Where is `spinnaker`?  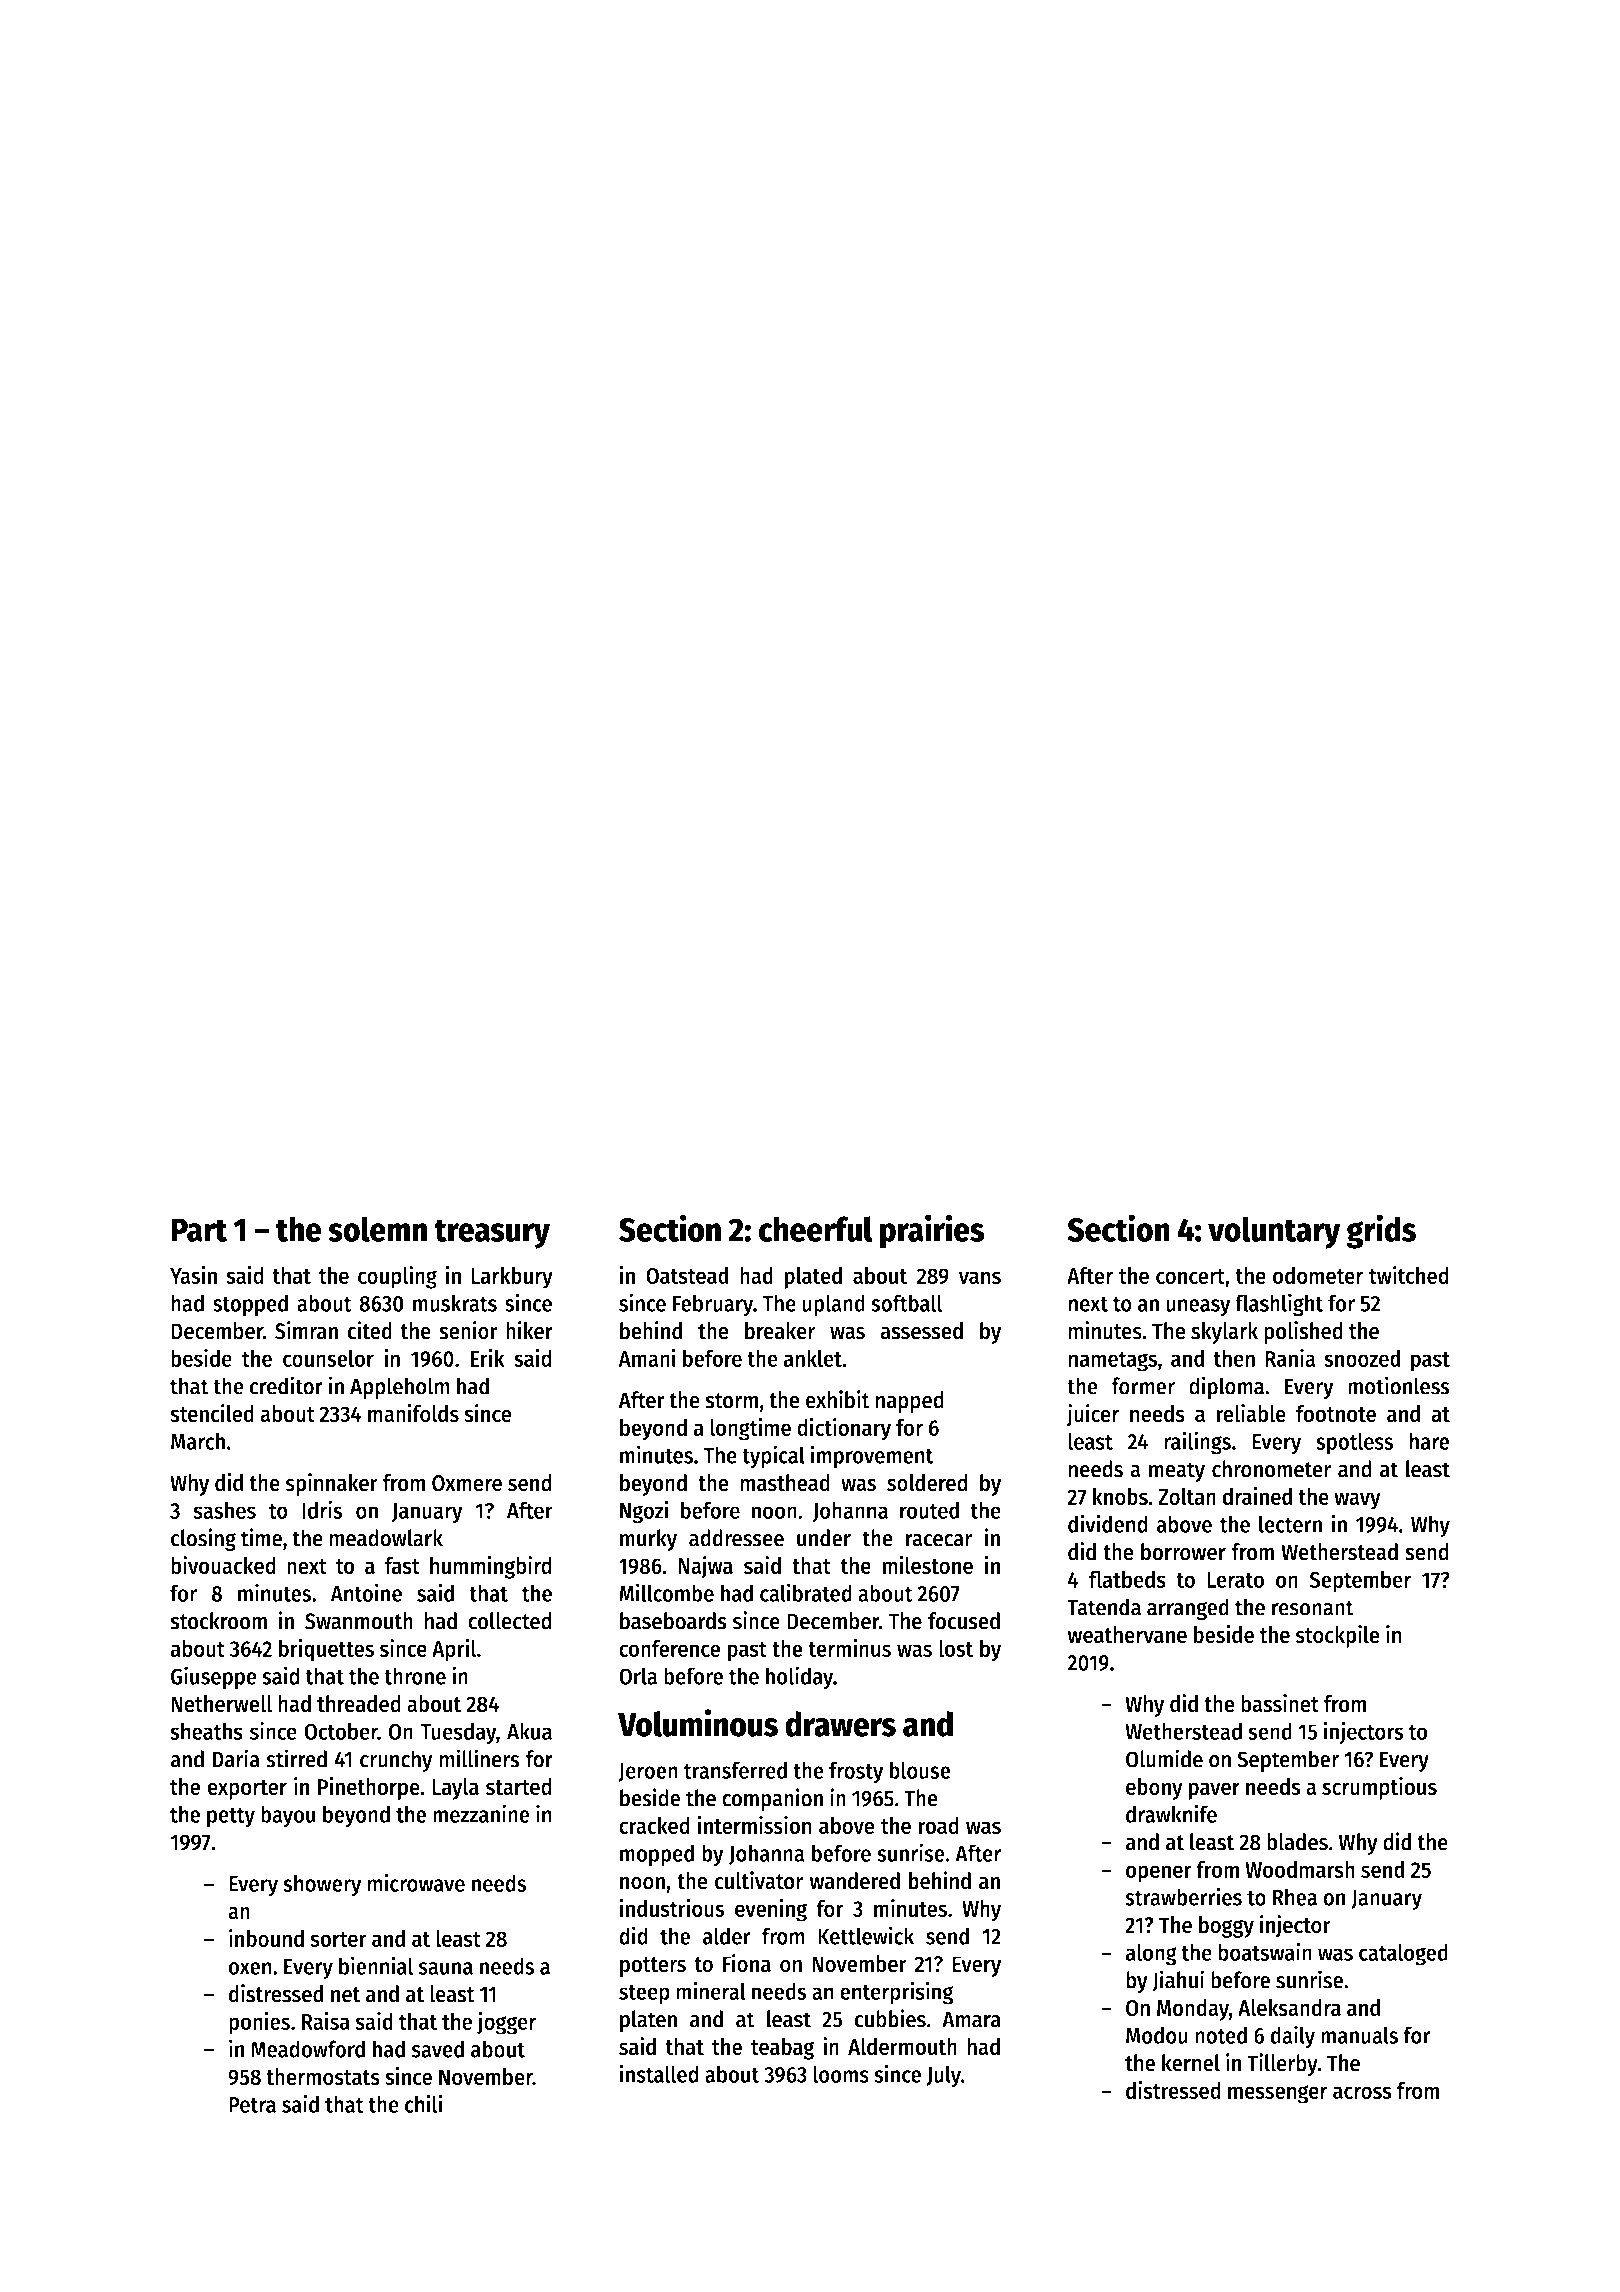
spinnaker is located at coordinates (331, 1484).
